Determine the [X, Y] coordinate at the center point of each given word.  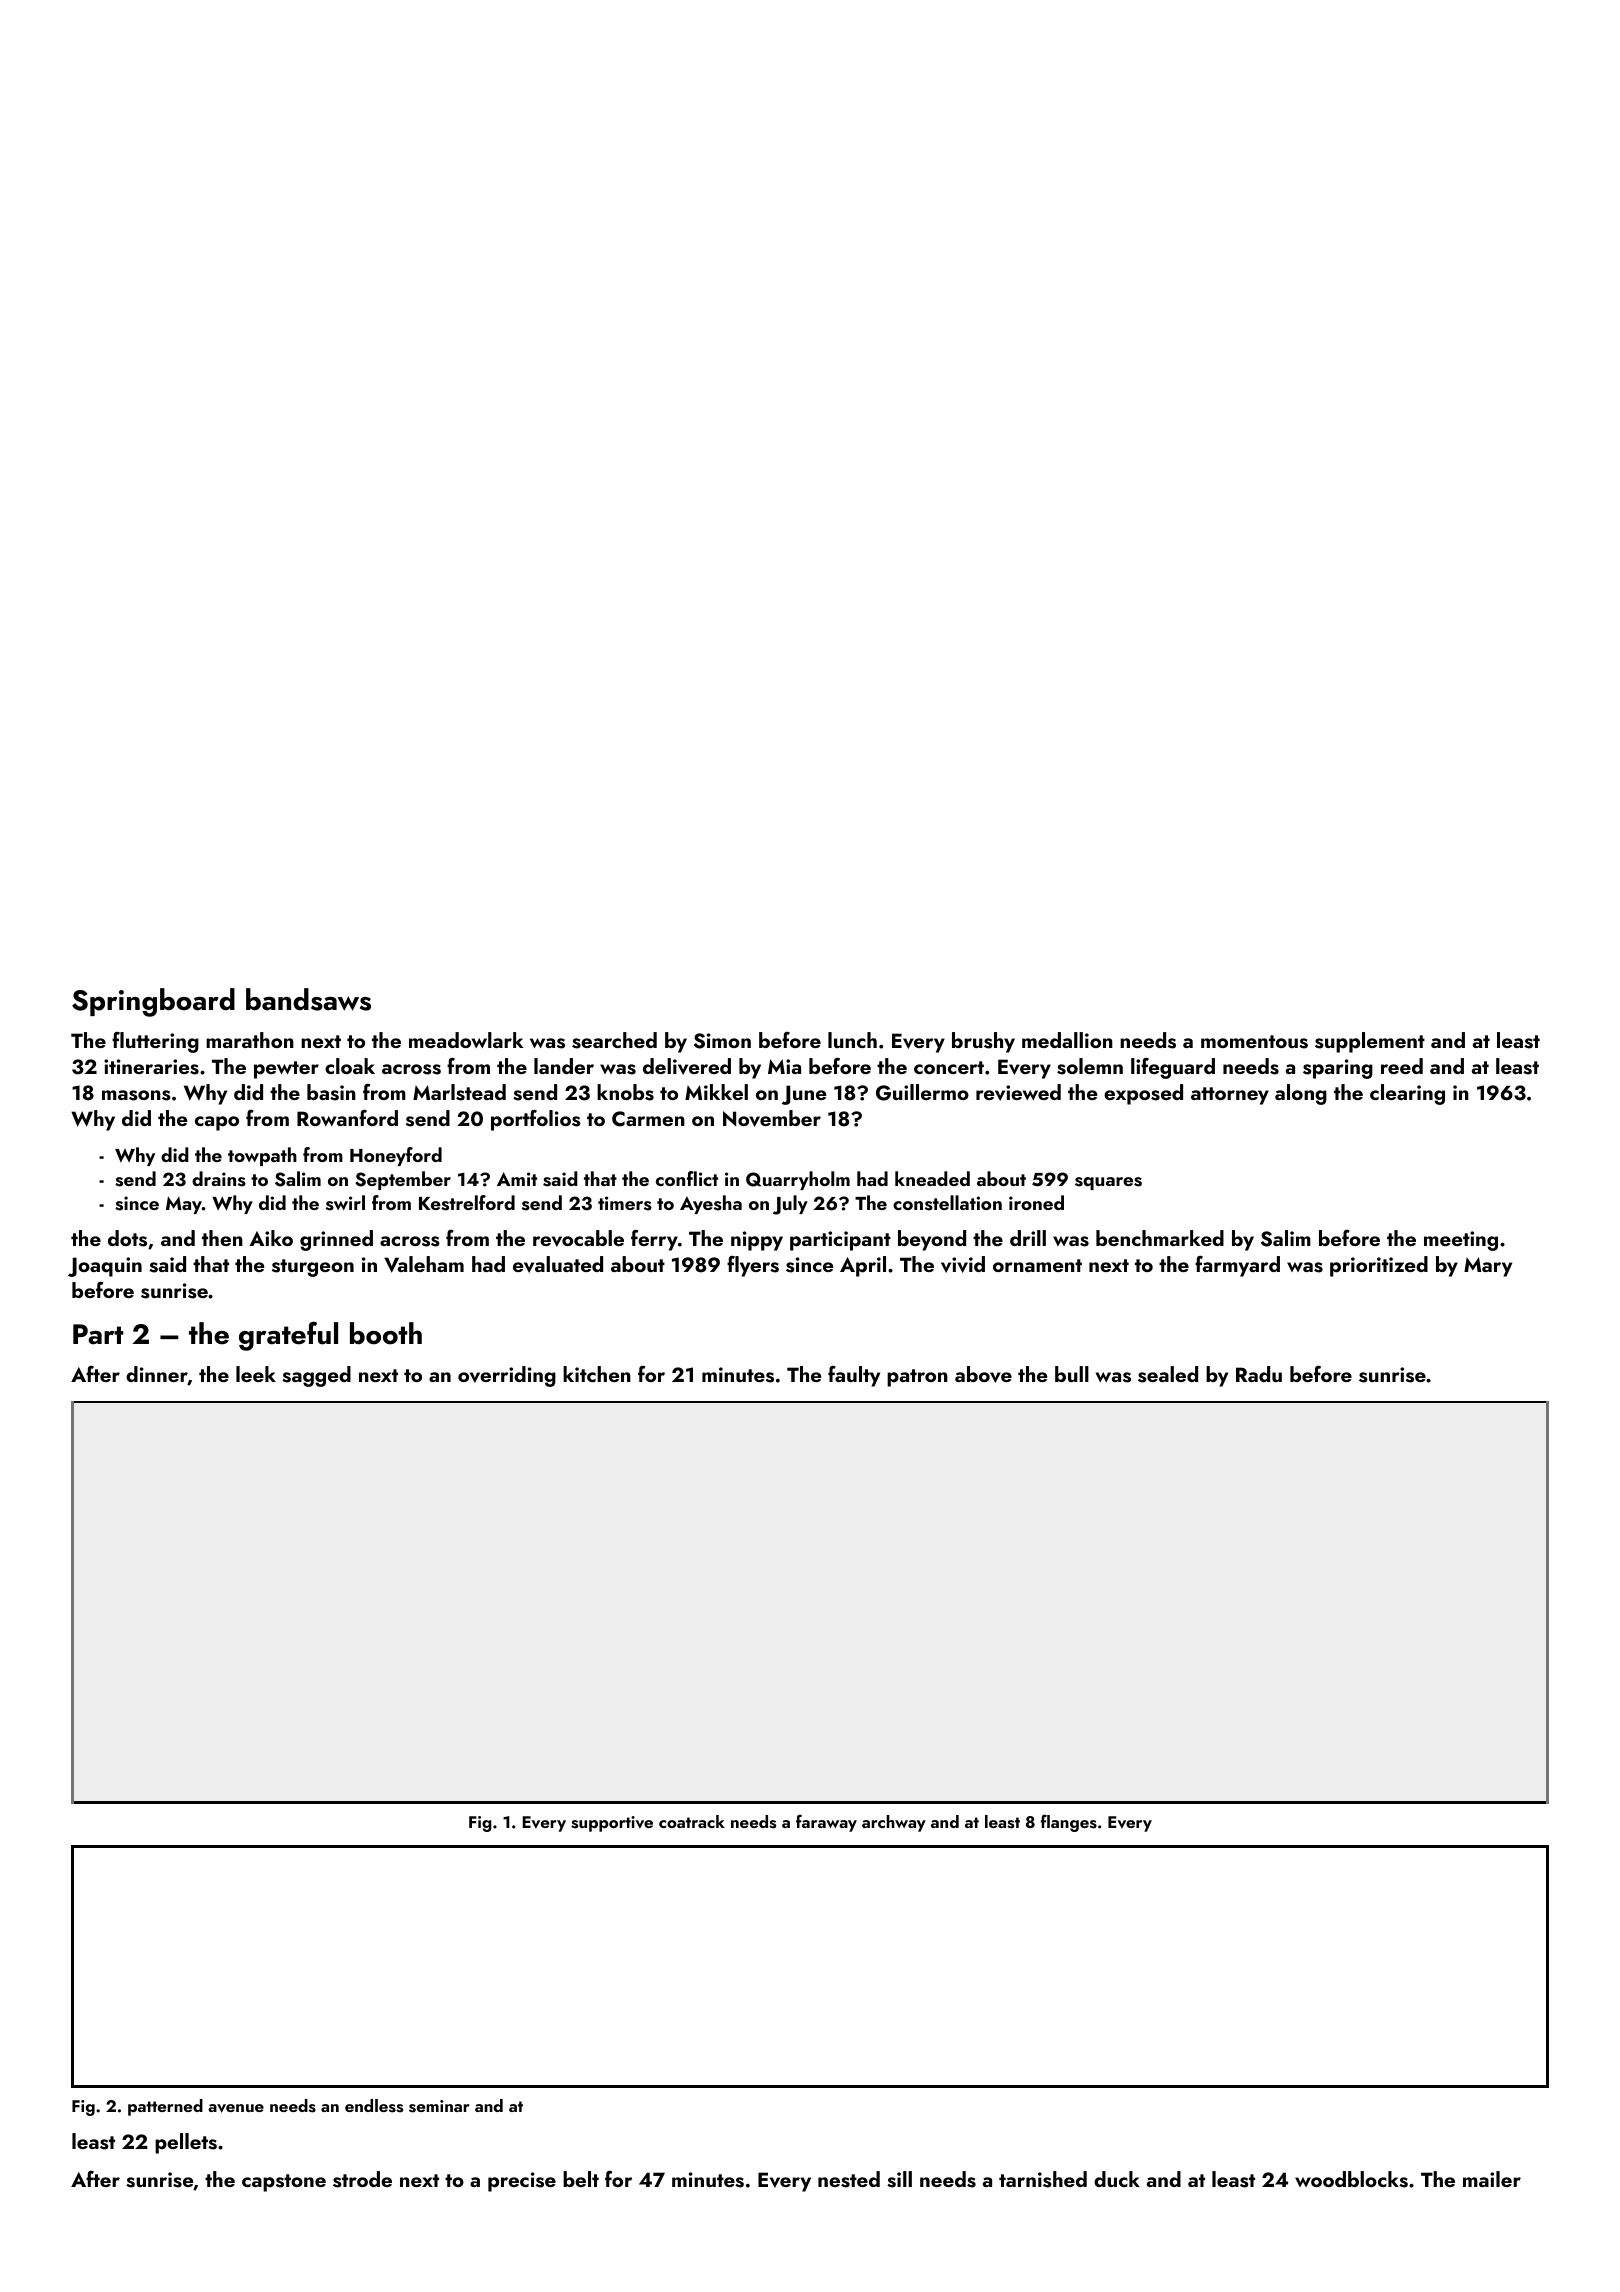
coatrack [692, 1821]
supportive [612, 1824]
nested [849, 2179]
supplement [1370, 1042]
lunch [852, 1040]
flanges [1069, 1823]
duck [1117, 2179]
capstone [284, 2183]
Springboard [153, 1002]
